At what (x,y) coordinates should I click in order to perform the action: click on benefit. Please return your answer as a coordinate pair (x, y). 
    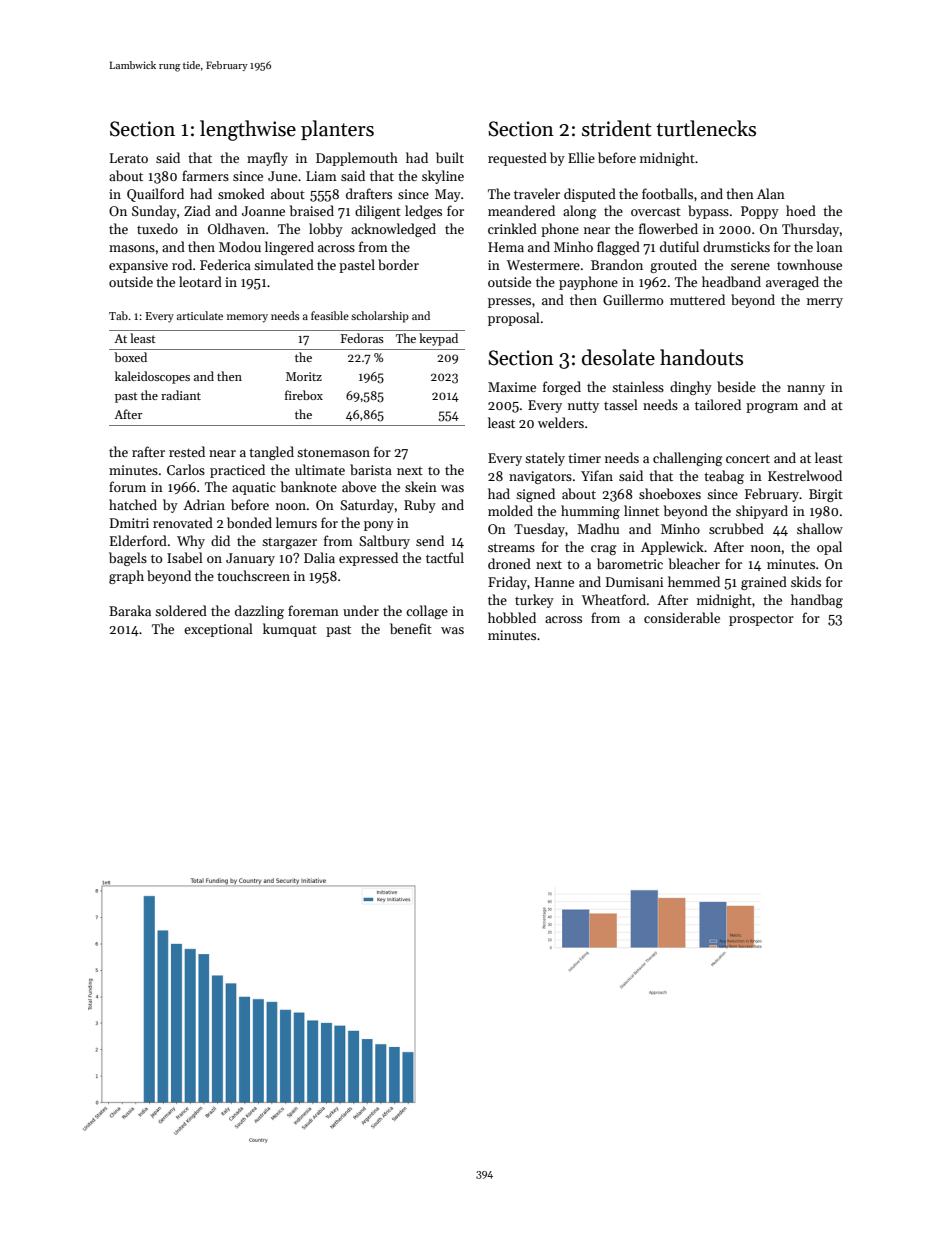
    Looking at the image, I should click on (411, 628).
